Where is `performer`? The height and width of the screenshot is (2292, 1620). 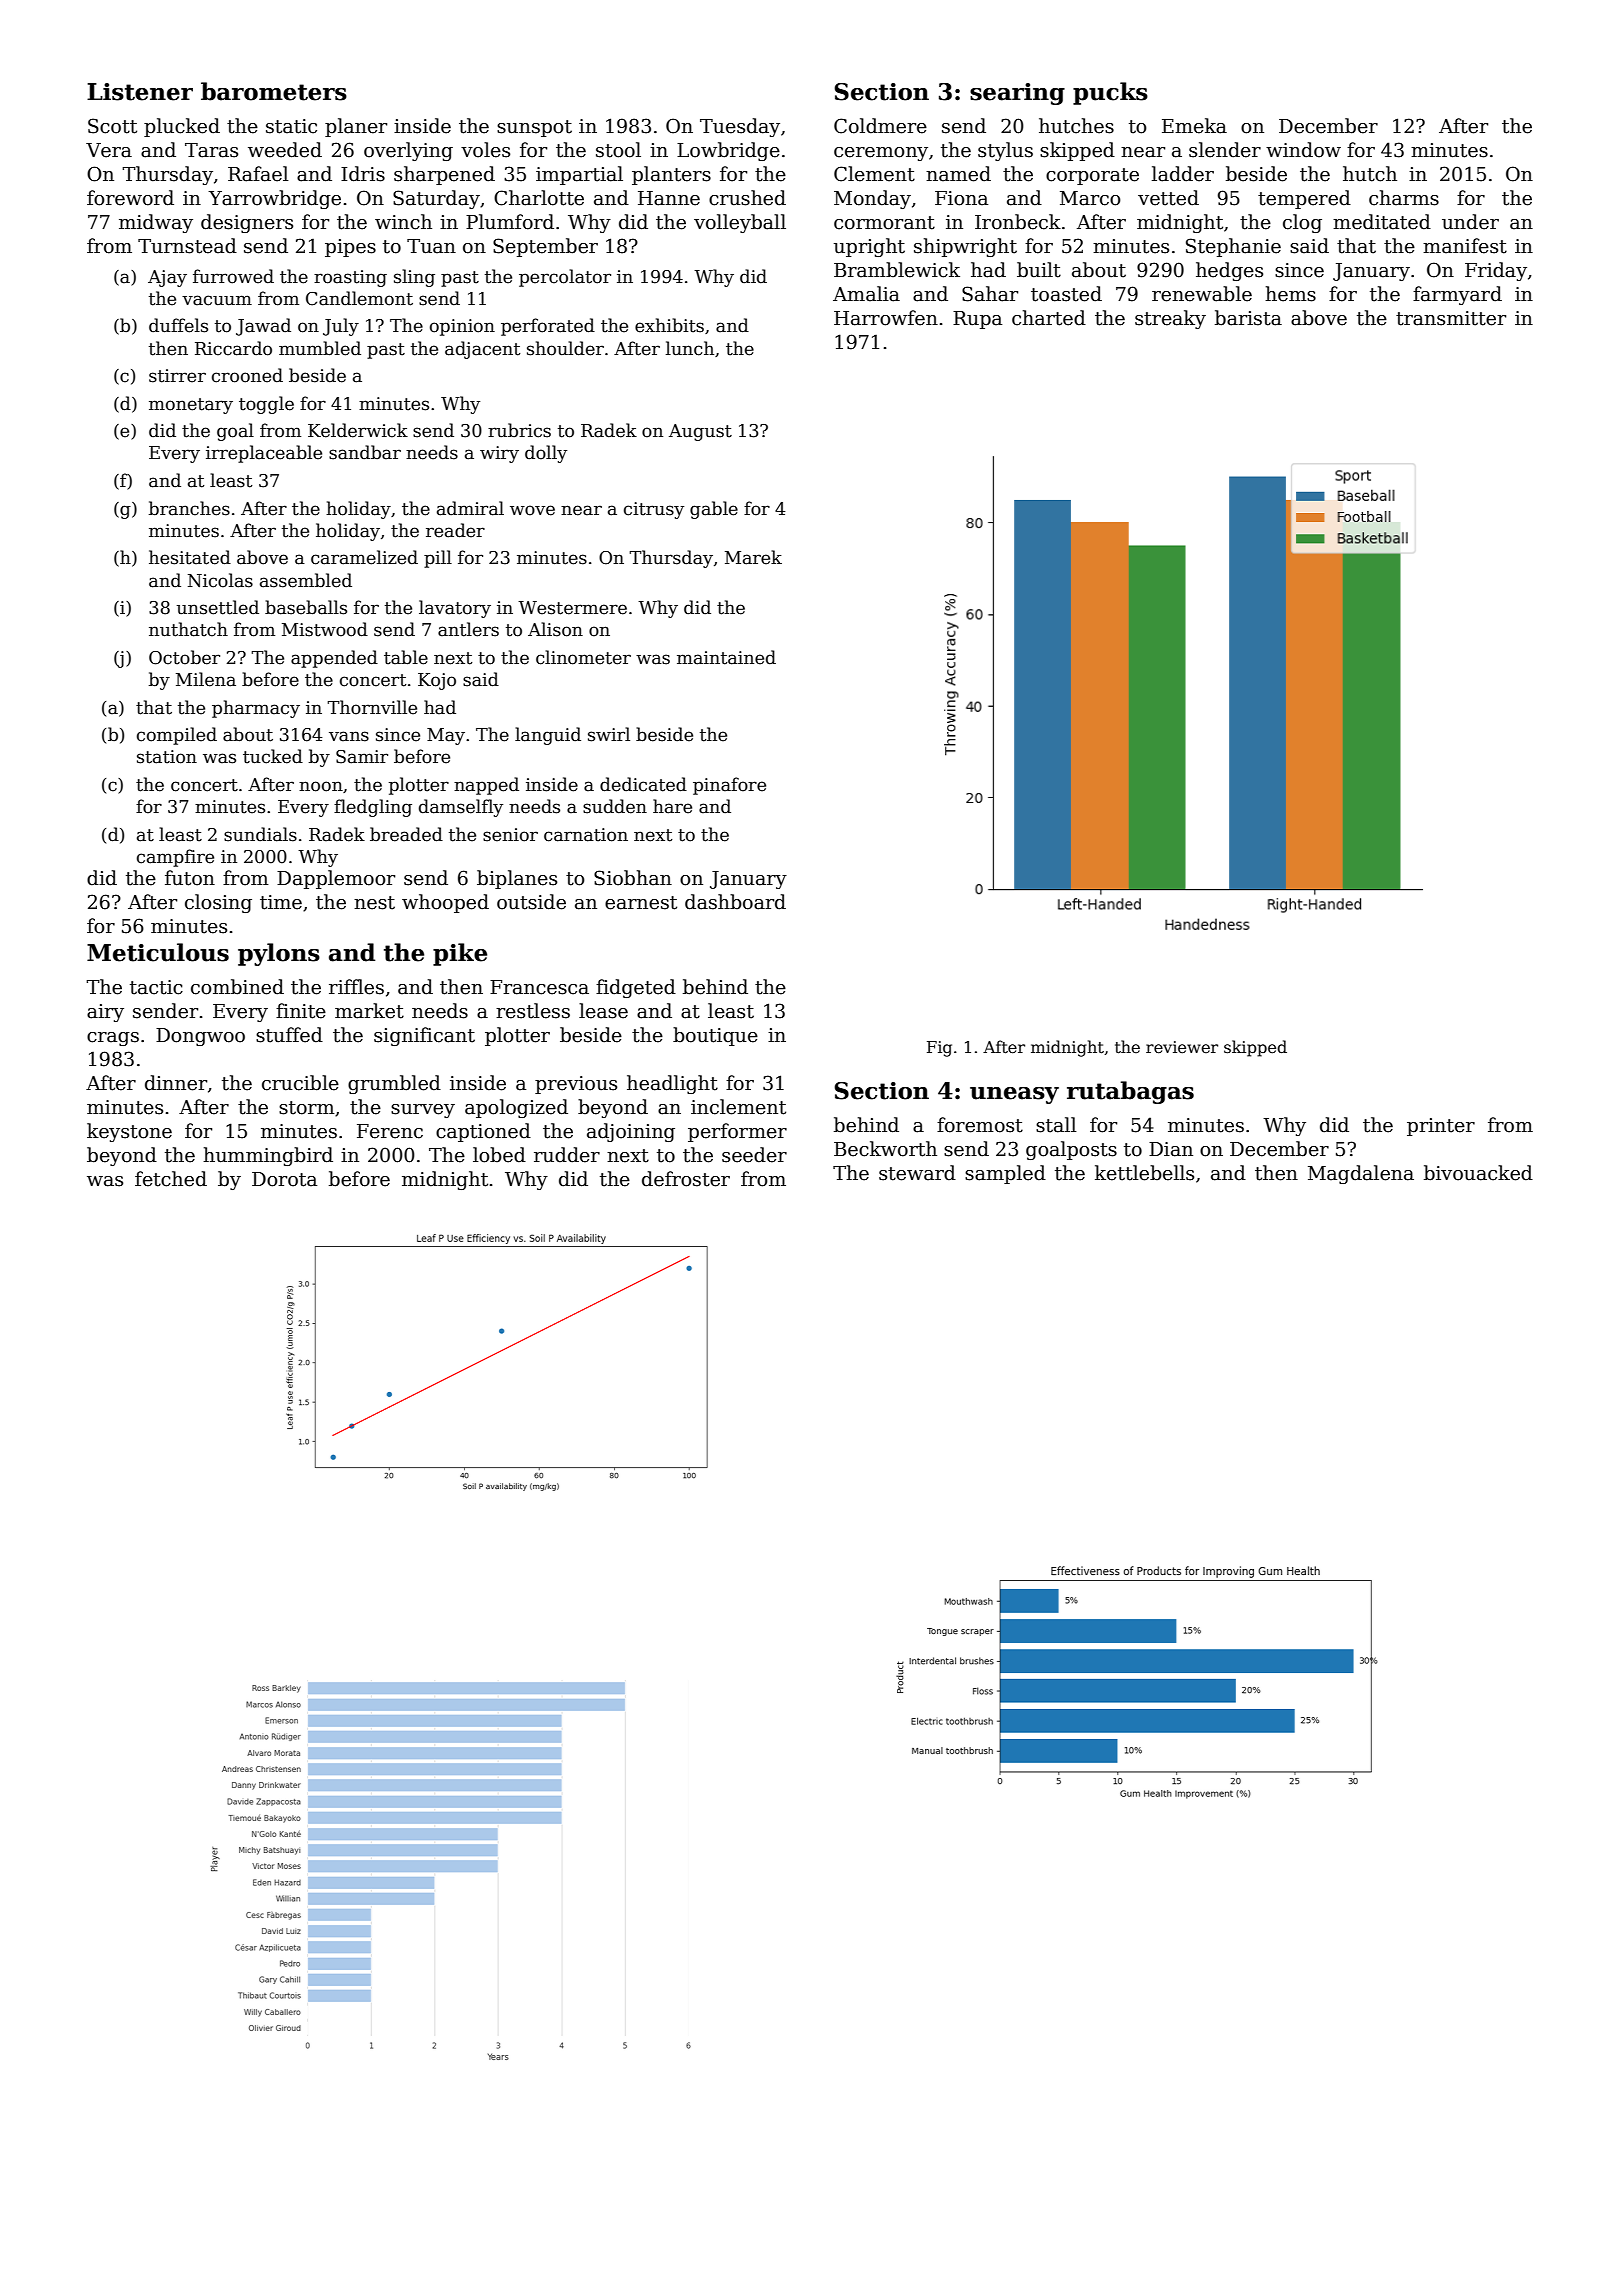
performer is located at coordinates (737, 1132).
